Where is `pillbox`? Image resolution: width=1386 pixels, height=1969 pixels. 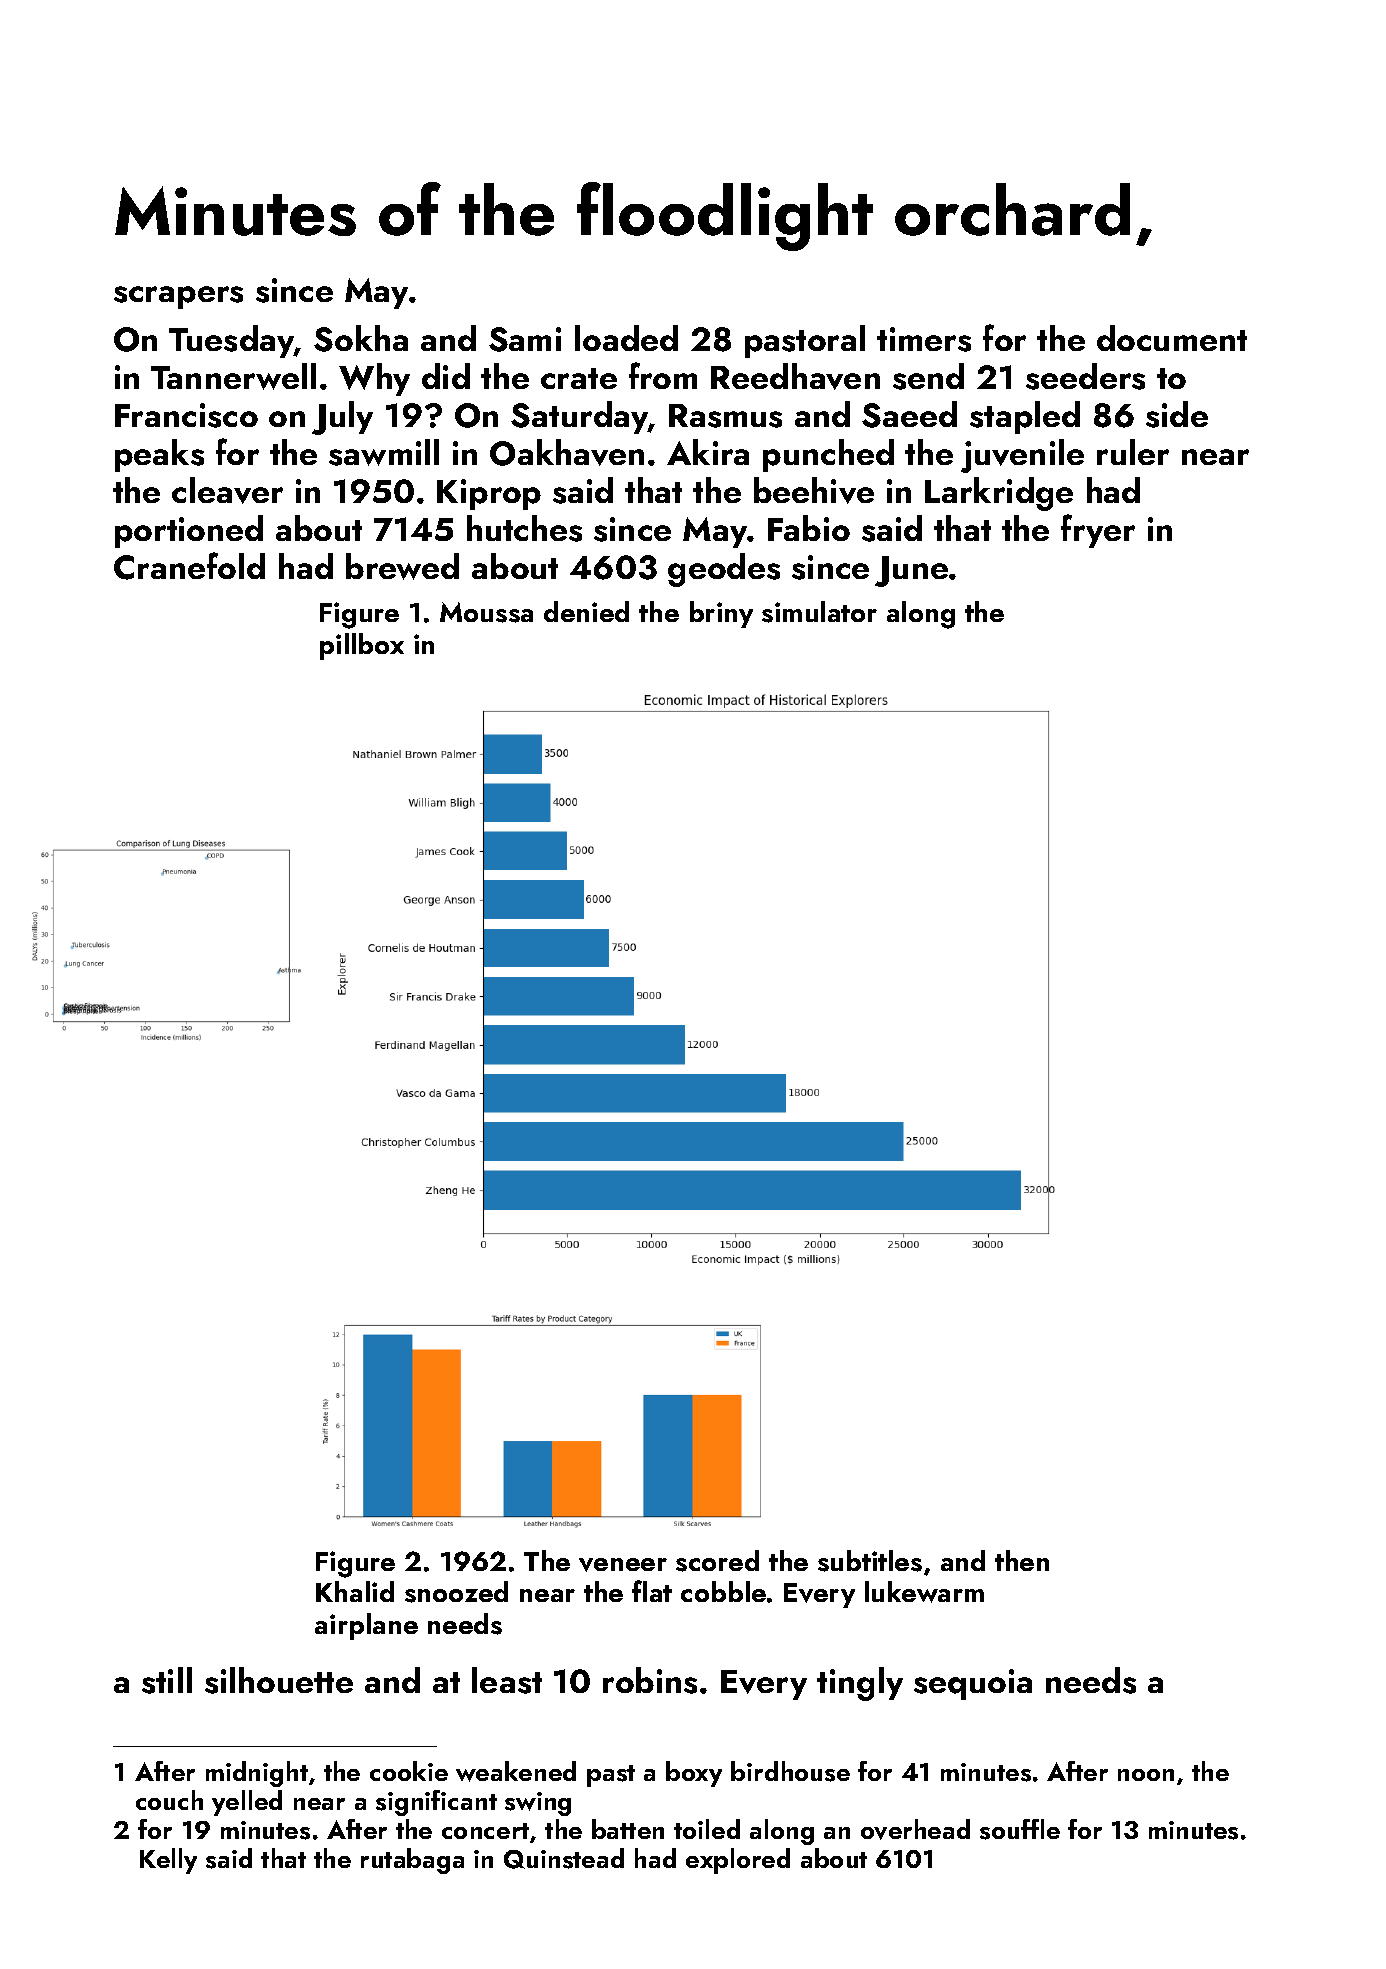
pillbox is located at coordinates (362, 646).
